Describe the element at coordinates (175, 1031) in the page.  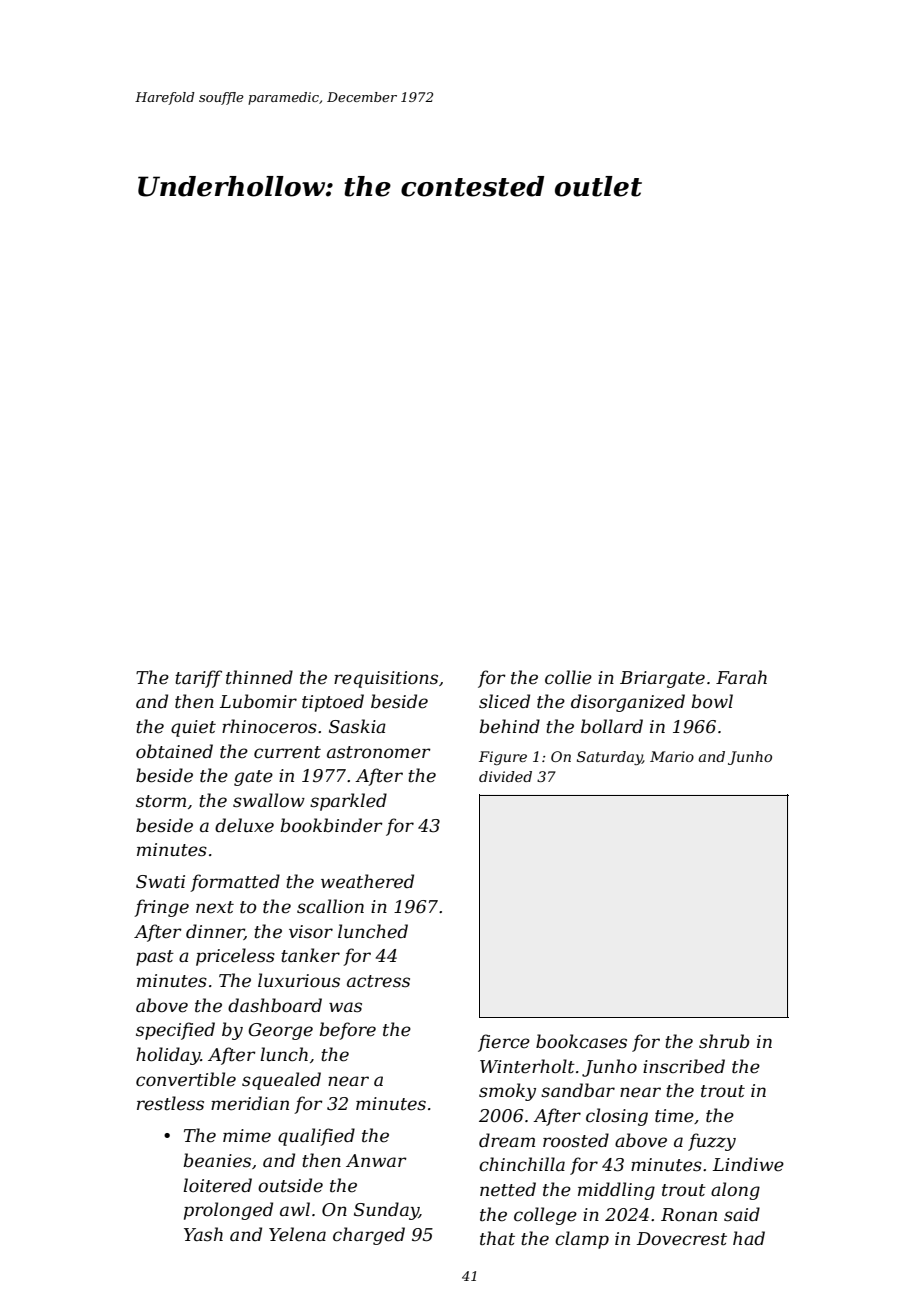
I see `specified` at that location.
